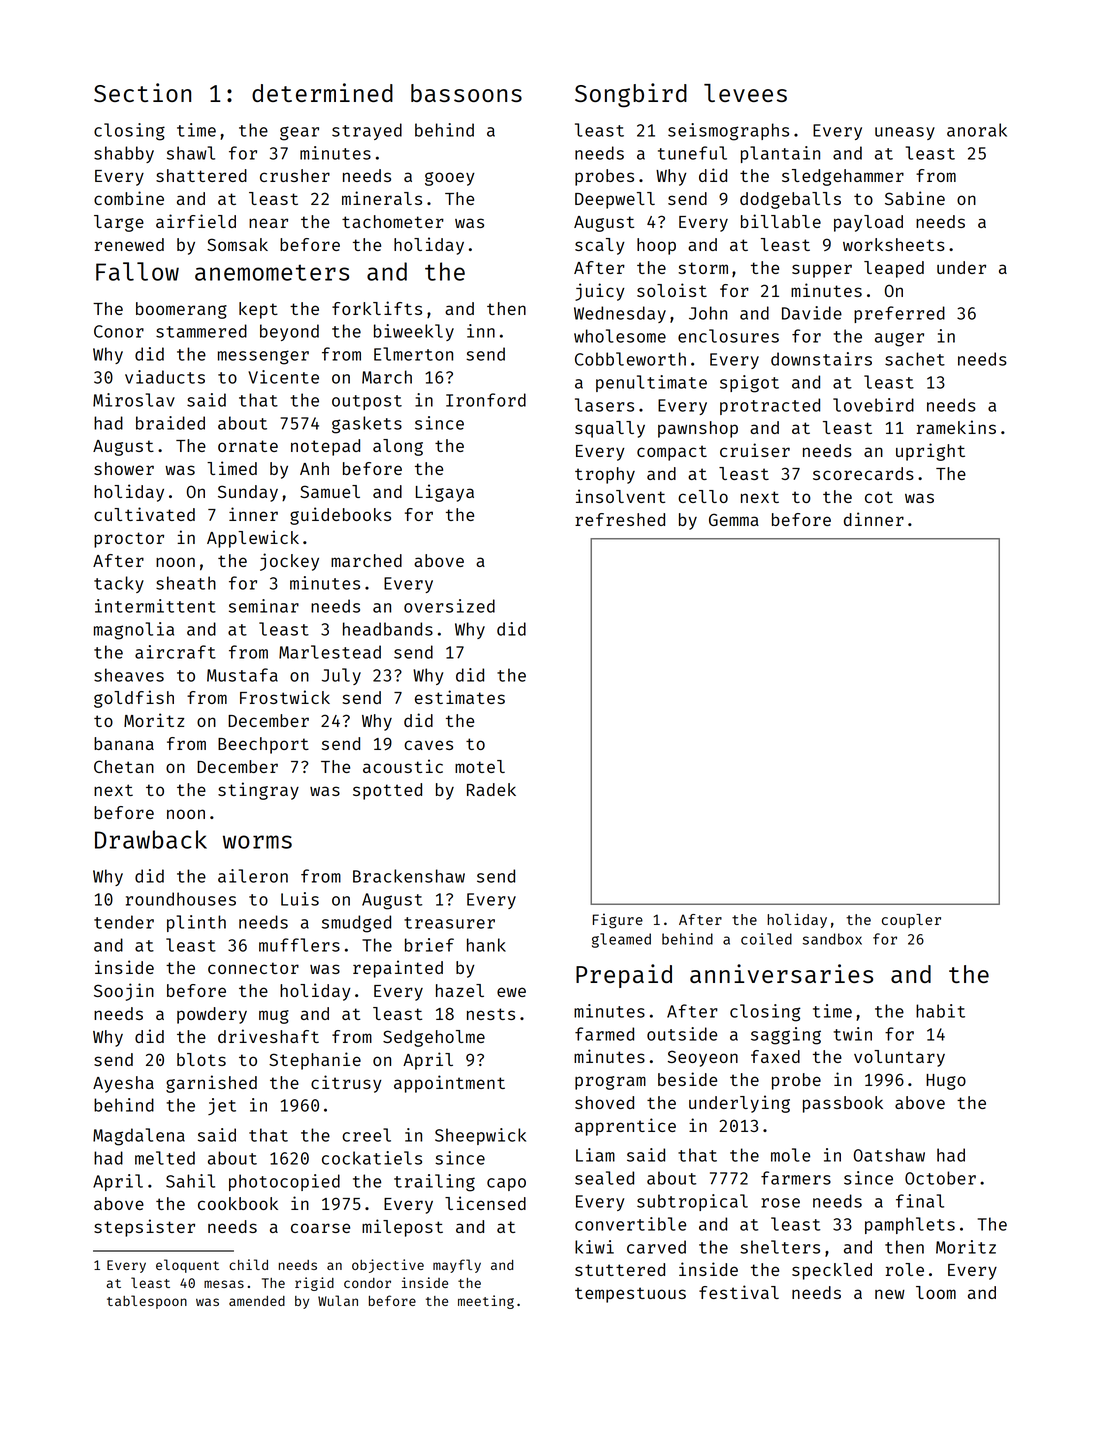 The height and width of the screenshot is (1436, 1110). I want to click on Conor, so click(119, 331).
